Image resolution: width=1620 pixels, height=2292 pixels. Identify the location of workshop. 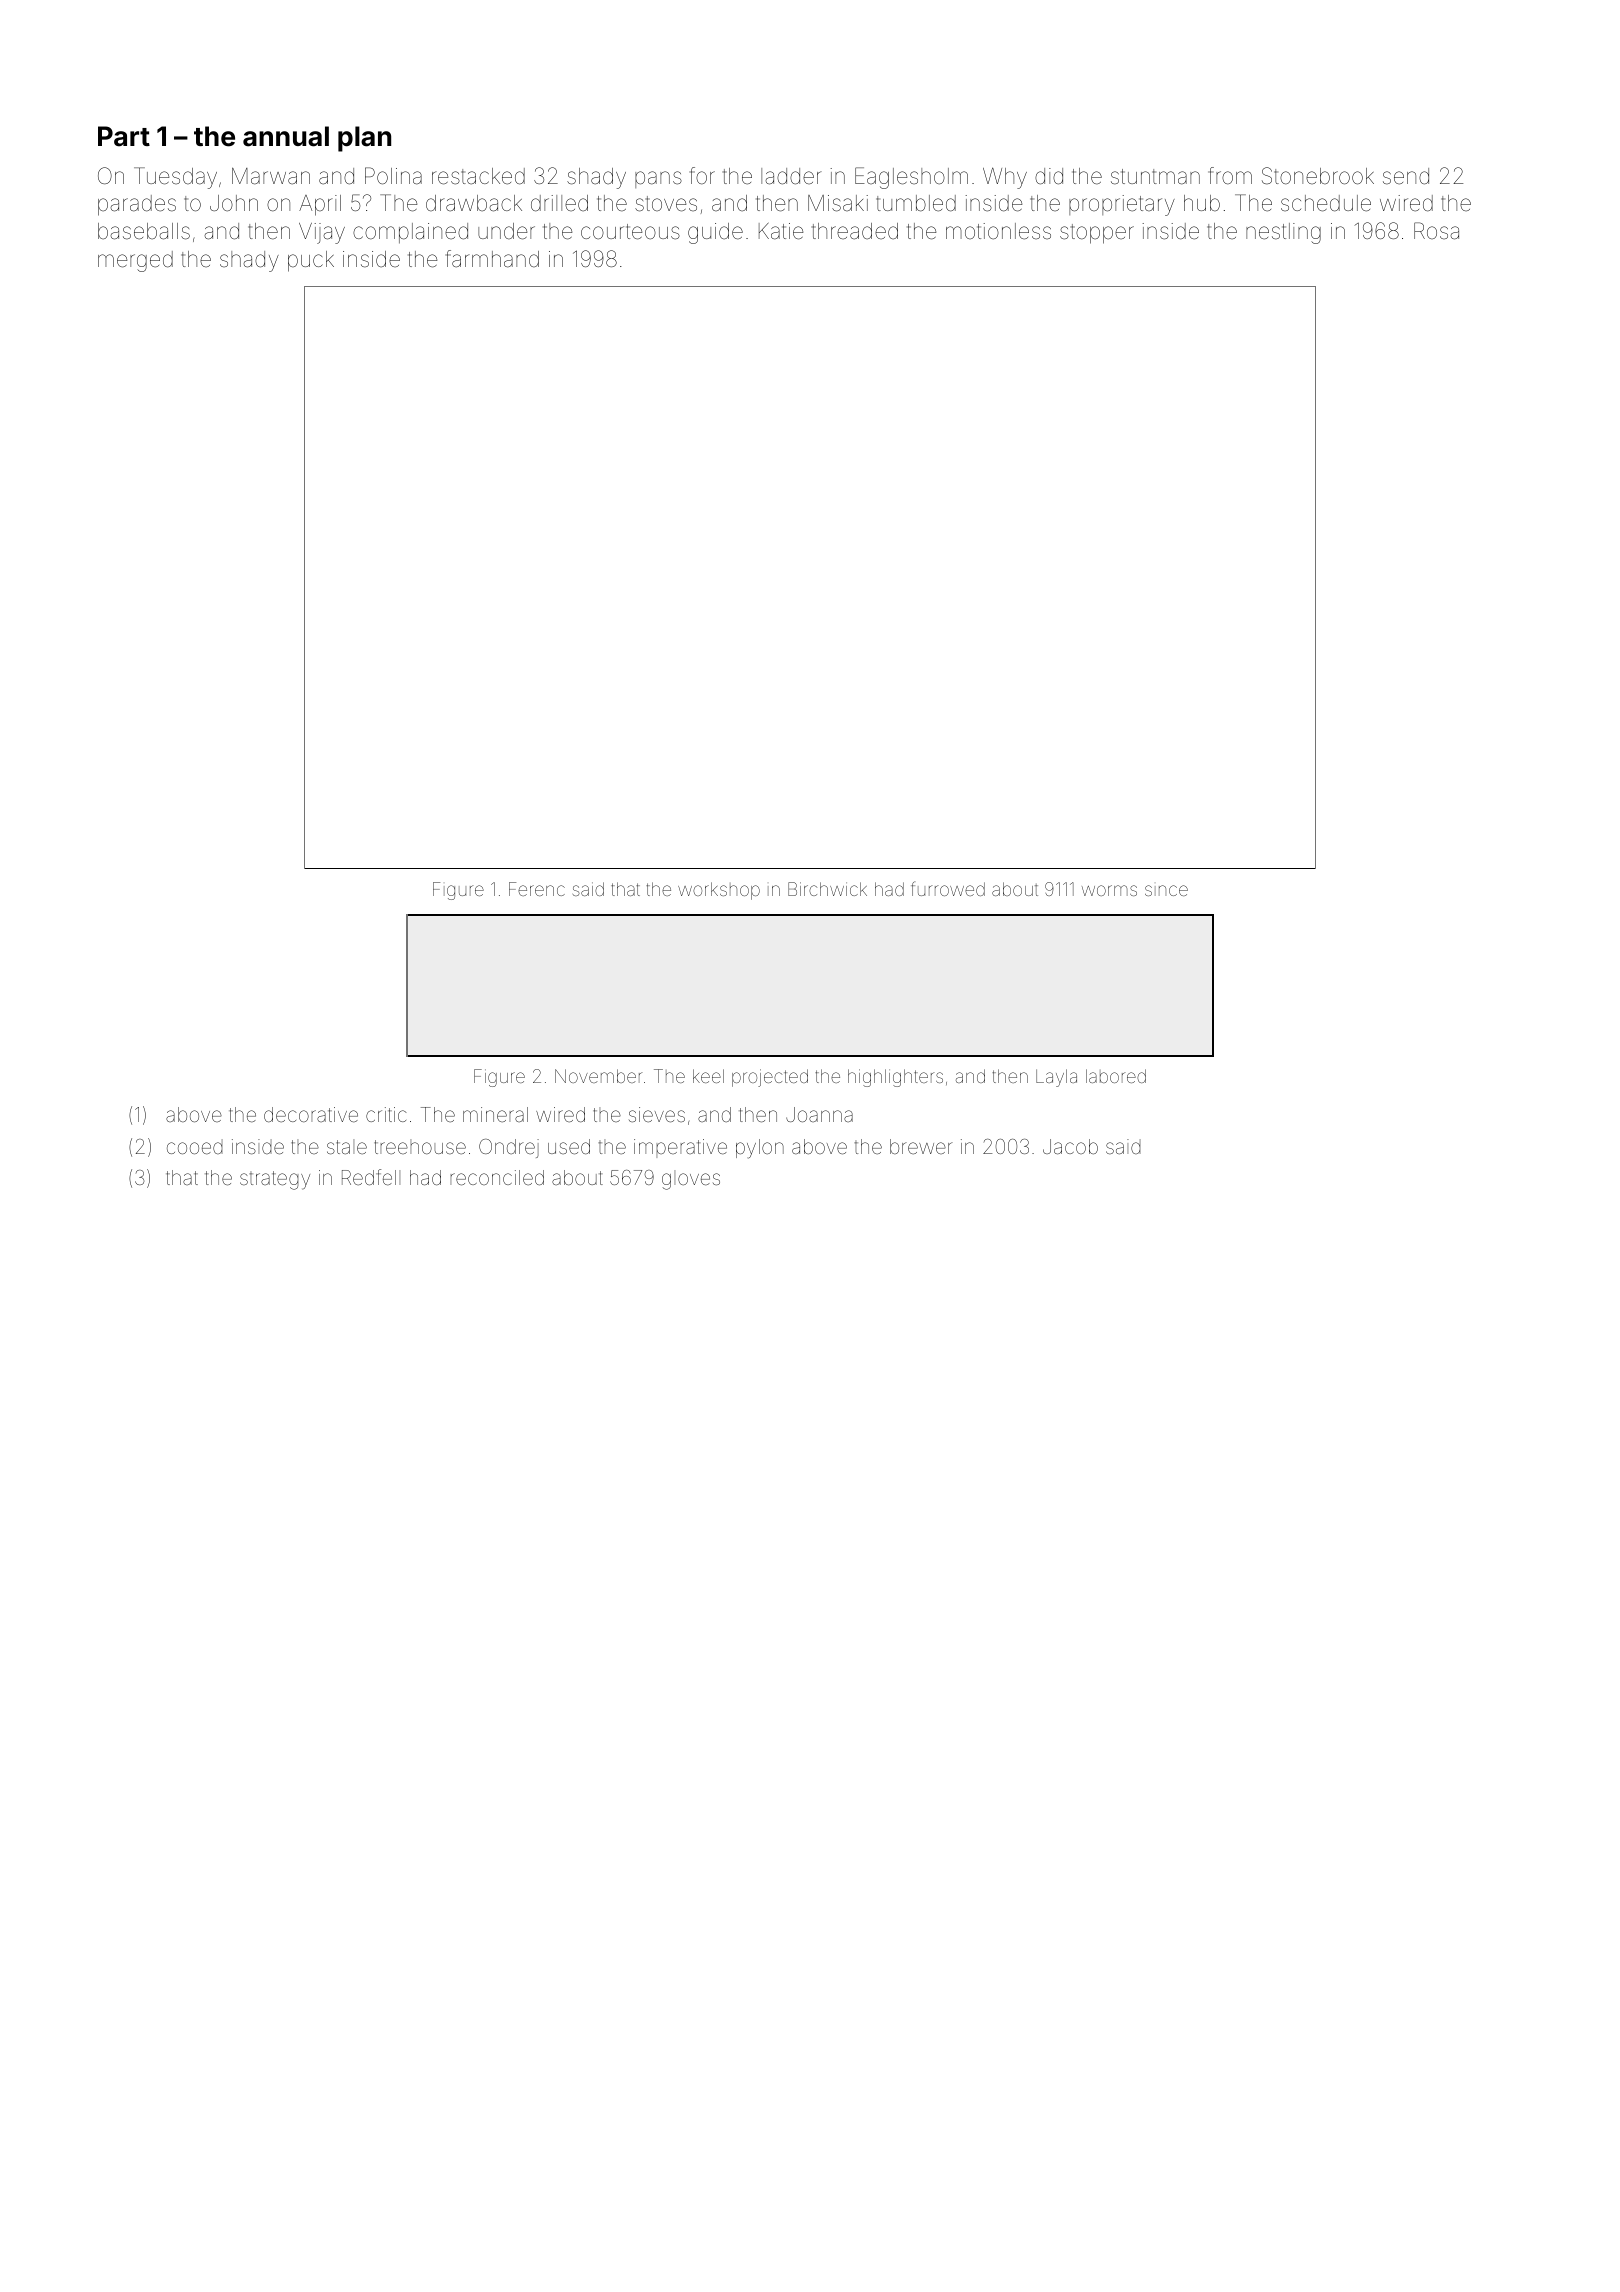
(719, 891).
